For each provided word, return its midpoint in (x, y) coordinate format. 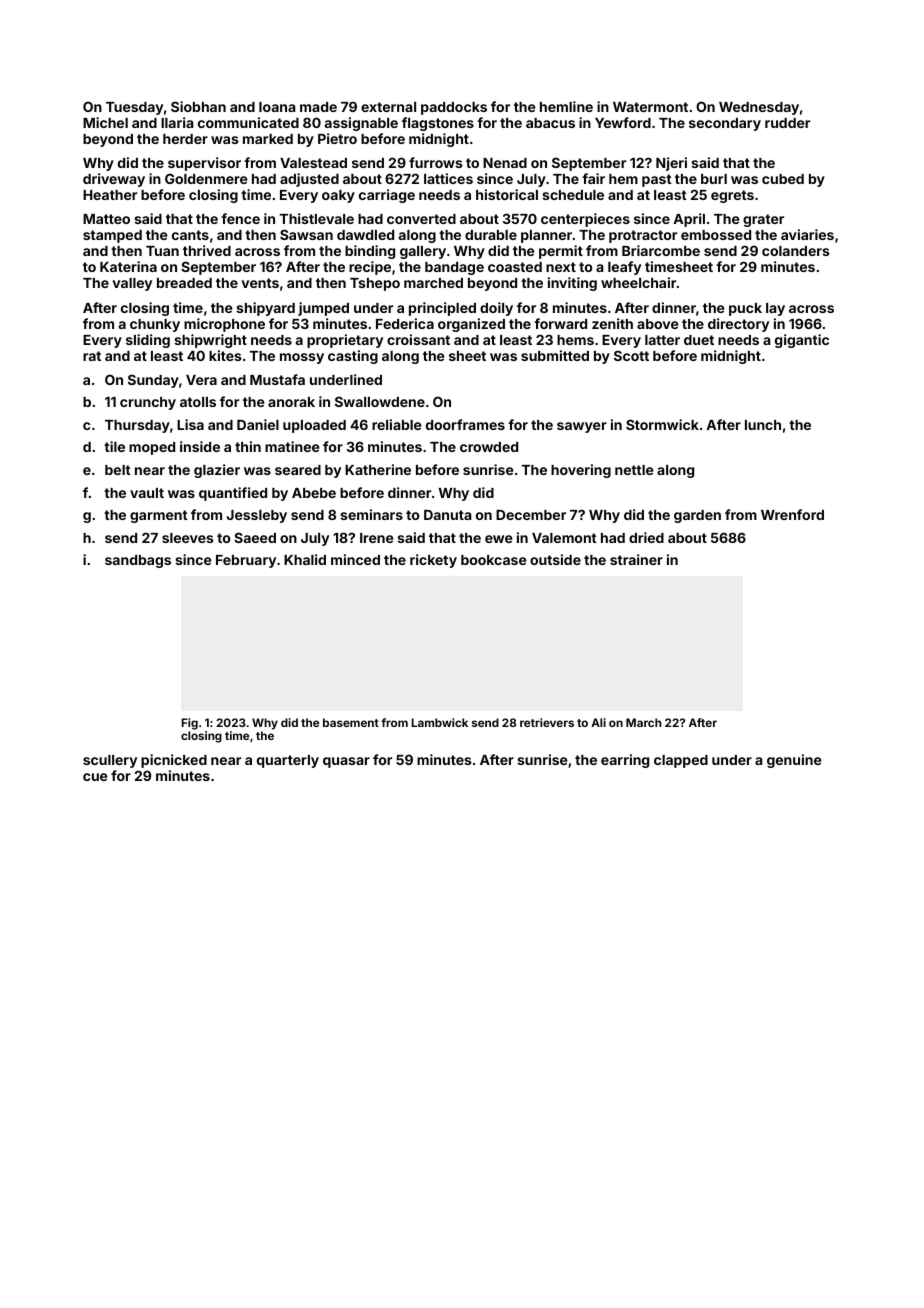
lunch (763, 425)
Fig (190, 724)
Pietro (337, 138)
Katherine (378, 469)
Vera (201, 380)
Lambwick (440, 722)
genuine (794, 761)
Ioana (277, 107)
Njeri (671, 164)
